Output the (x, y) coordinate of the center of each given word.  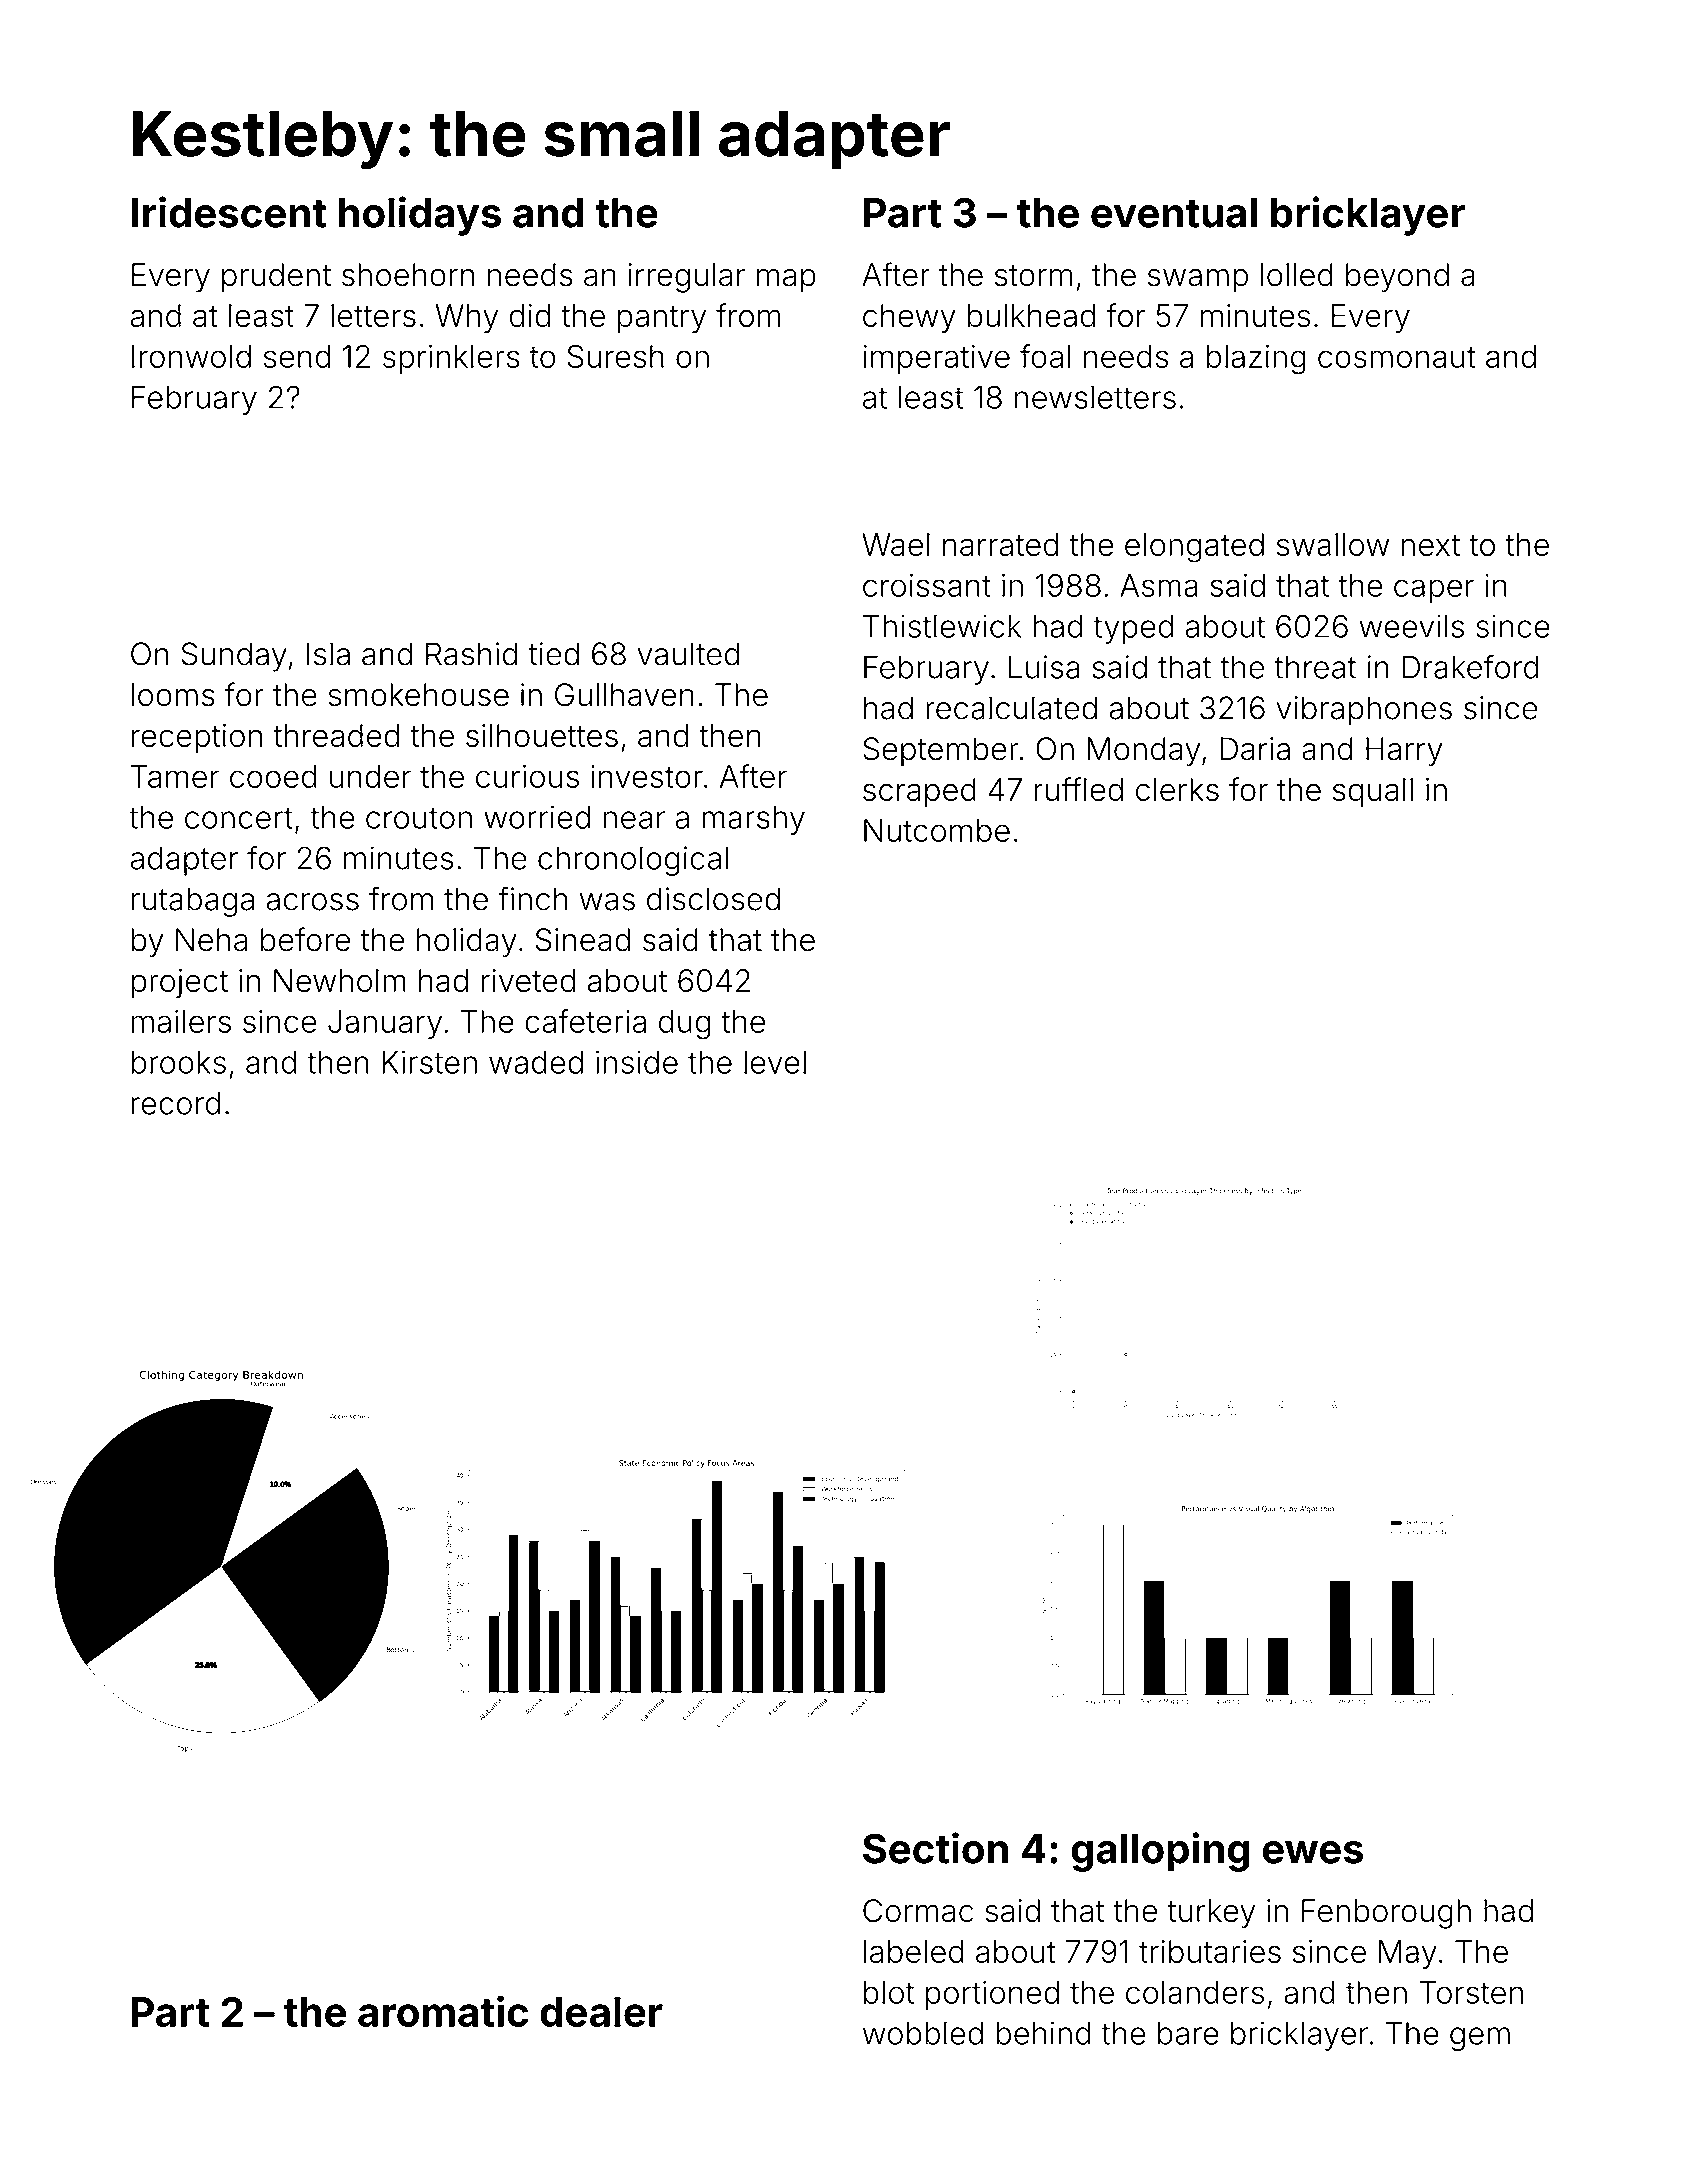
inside (637, 1062)
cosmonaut (1396, 357)
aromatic (443, 2011)
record (176, 1103)
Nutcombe (937, 830)
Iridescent (229, 212)
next (1430, 545)
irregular (687, 278)
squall (1373, 792)
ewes (1313, 1852)
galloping (1160, 1852)
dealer (601, 2012)
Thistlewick (942, 626)
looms (173, 695)
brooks (179, 1062)
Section (935, 1848)
